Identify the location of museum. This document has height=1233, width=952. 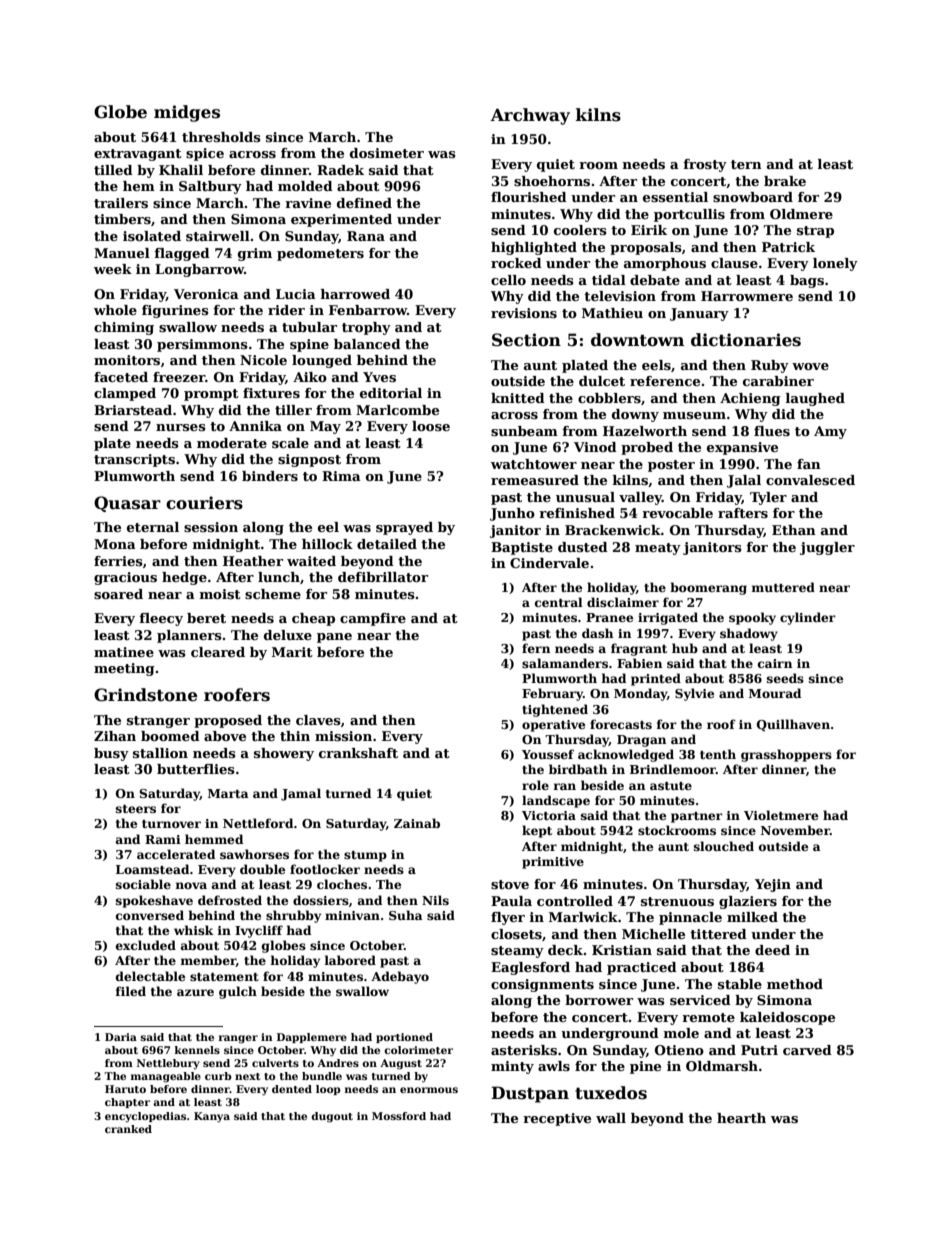
(694, 415).
